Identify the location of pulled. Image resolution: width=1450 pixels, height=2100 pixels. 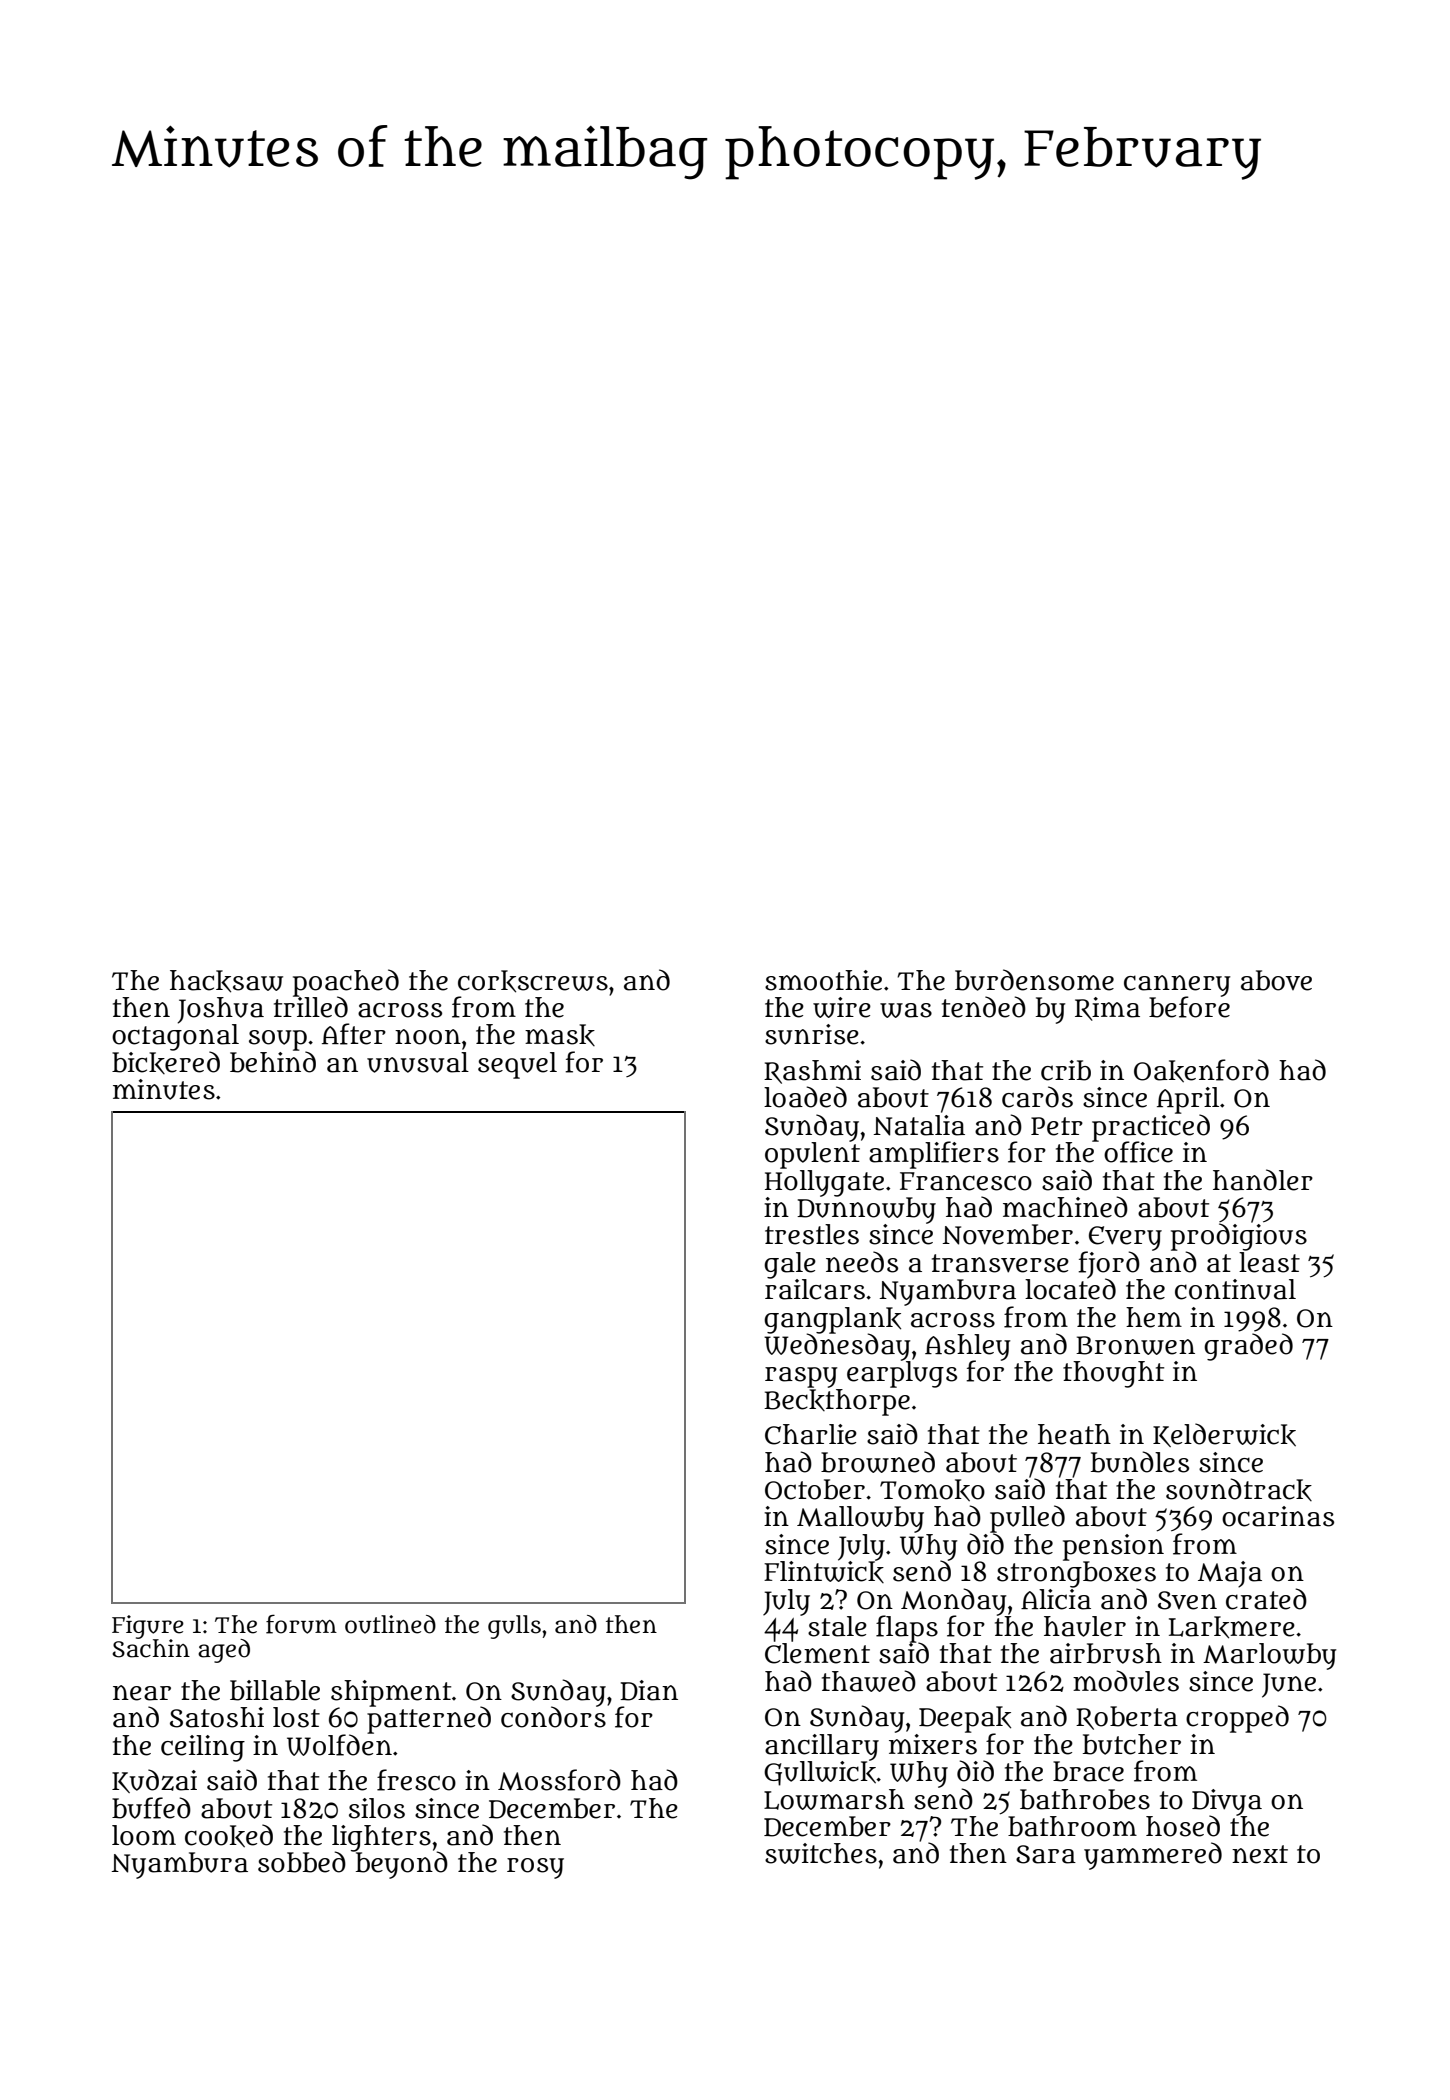
(1027, 1519).
